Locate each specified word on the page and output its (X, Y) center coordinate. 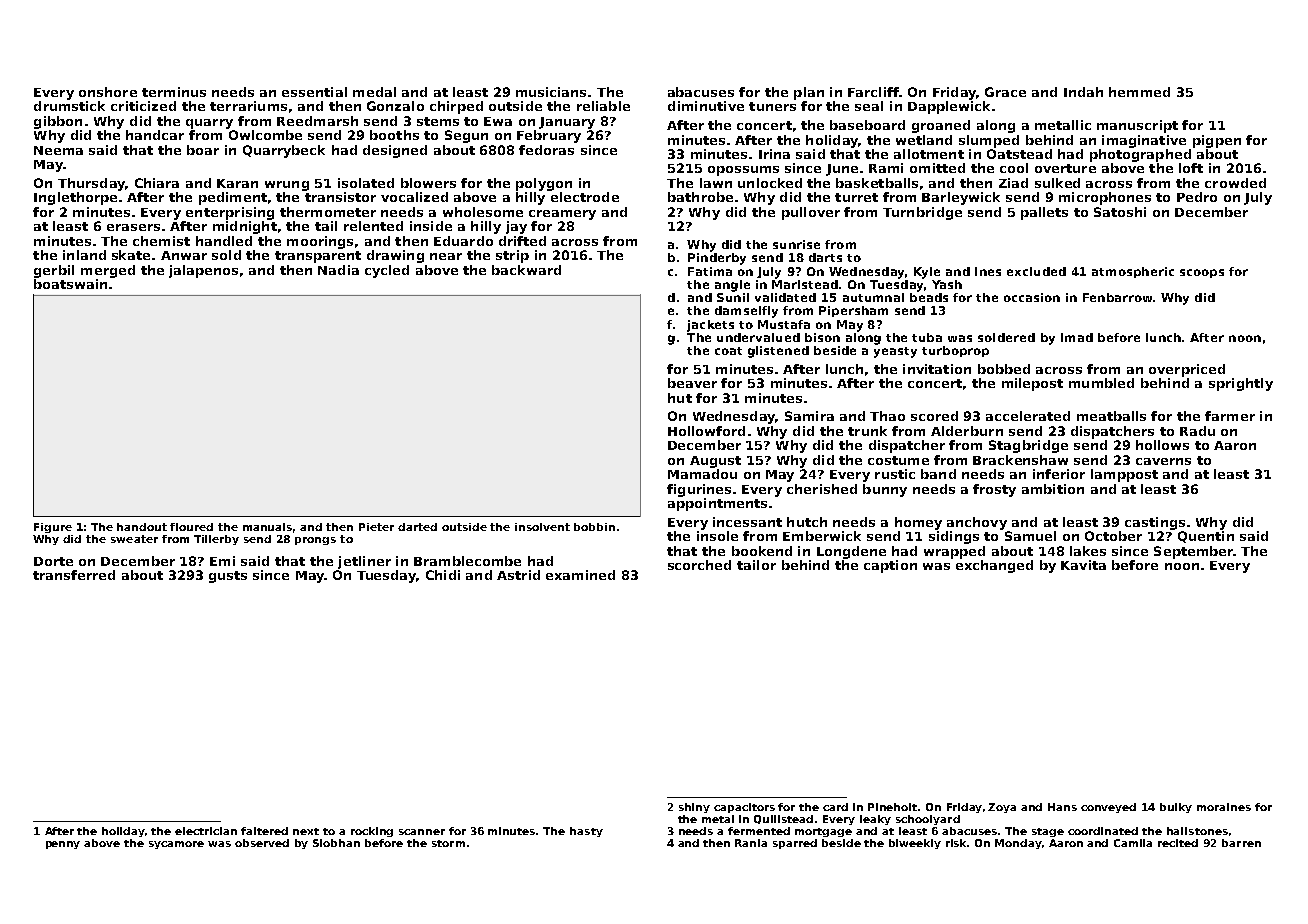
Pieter (376, 527)
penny (63, 845)
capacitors (744, 808)
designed (395, 151)
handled (224, 241)
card (835, 807)
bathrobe (700, 197)
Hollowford (706, 431)
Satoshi (1120, 212)
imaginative (1144, 141)
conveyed (1108, 808)
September (1193, 552)
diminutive (706, 106)
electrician (206, 831)
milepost (1032, 384)
